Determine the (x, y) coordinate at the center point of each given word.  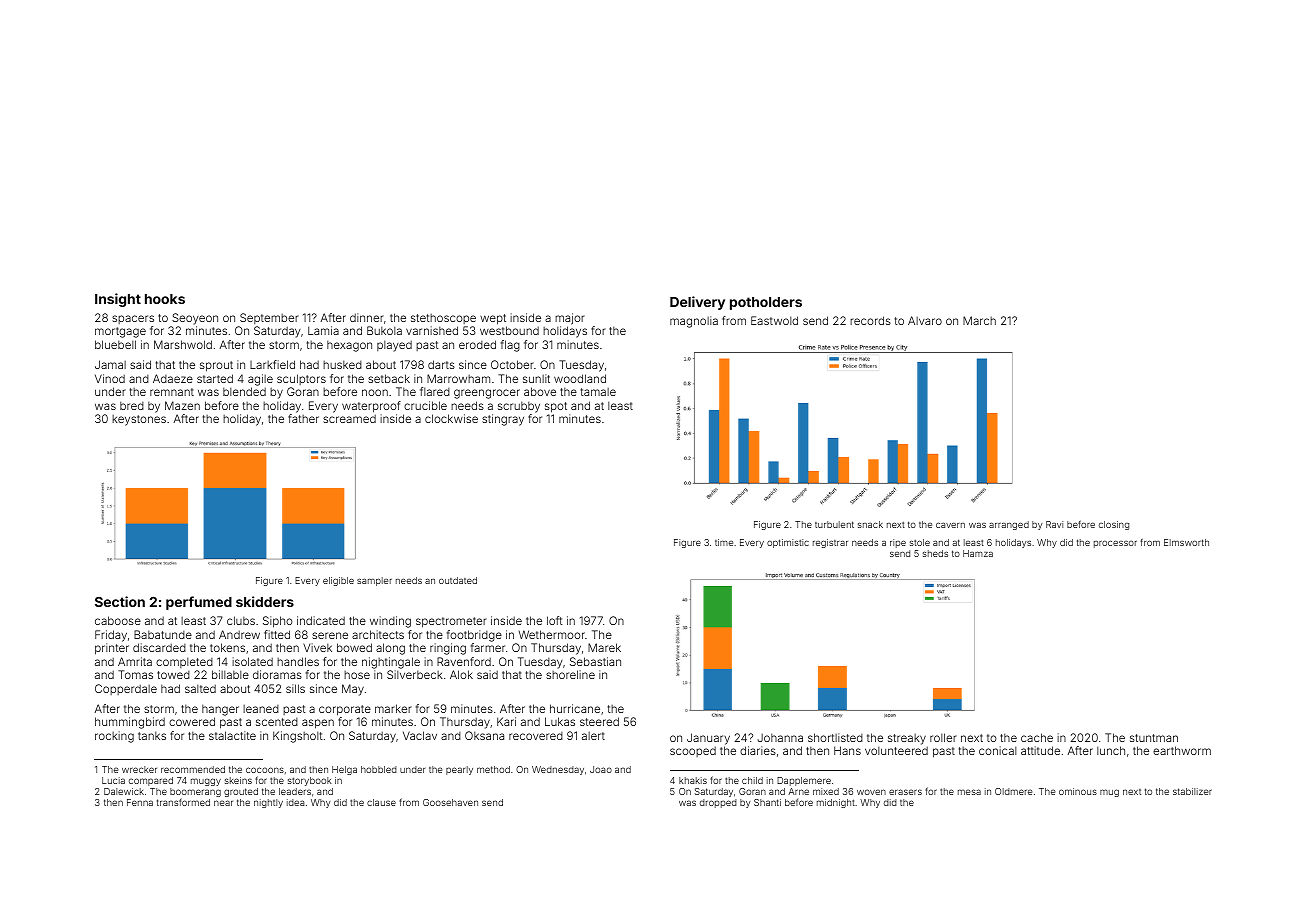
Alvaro (925, 320)
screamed (349, 418)
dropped (718, 803)
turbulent (834, 524)
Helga (344, 770)
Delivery (697, 303)
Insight (118, 300)
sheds (935, 553)
